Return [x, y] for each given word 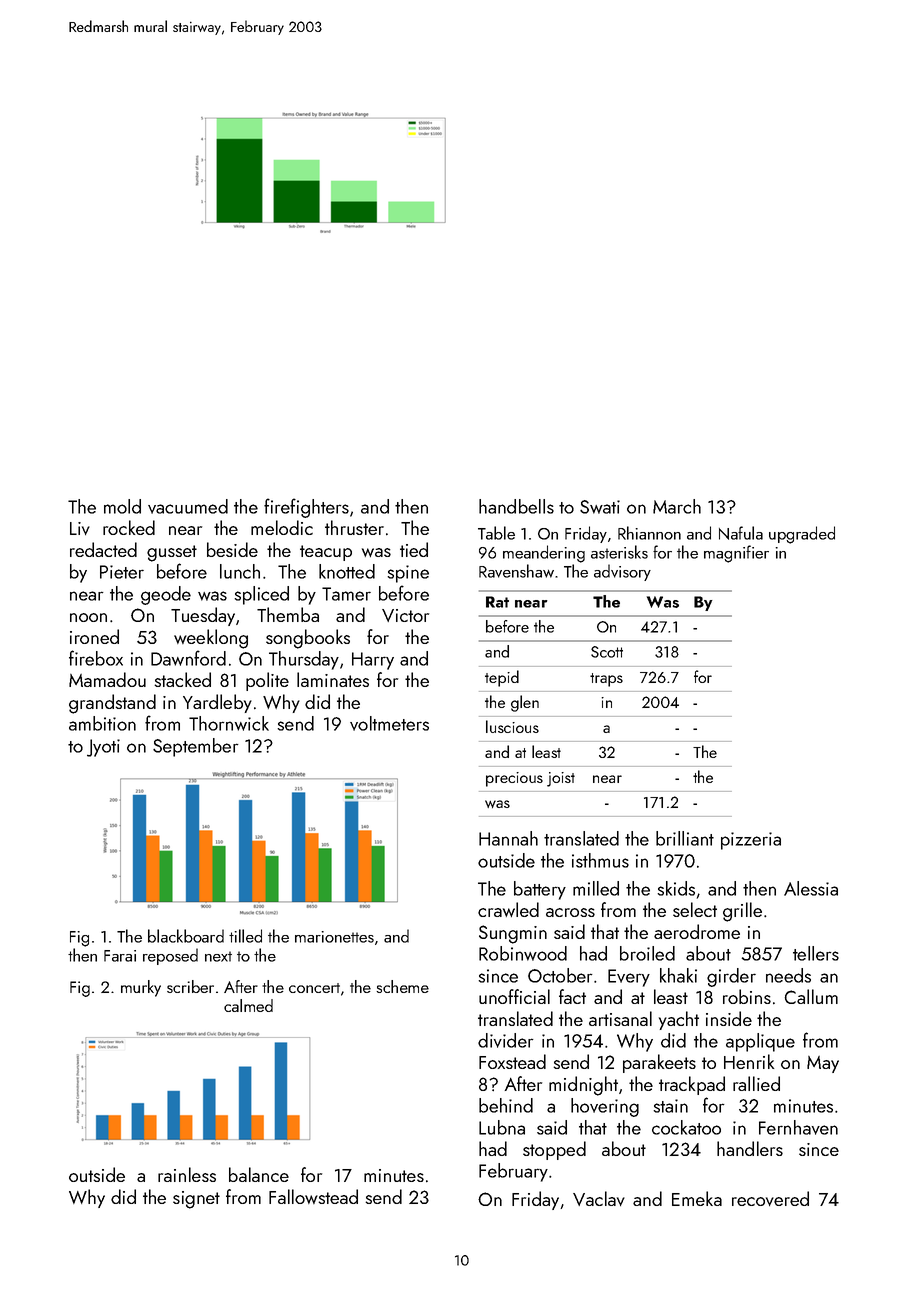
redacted [103, 549]
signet [196, 1200]
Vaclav [599, 1198]
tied [414, 549]
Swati [600, 507]
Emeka [697, 1198]
